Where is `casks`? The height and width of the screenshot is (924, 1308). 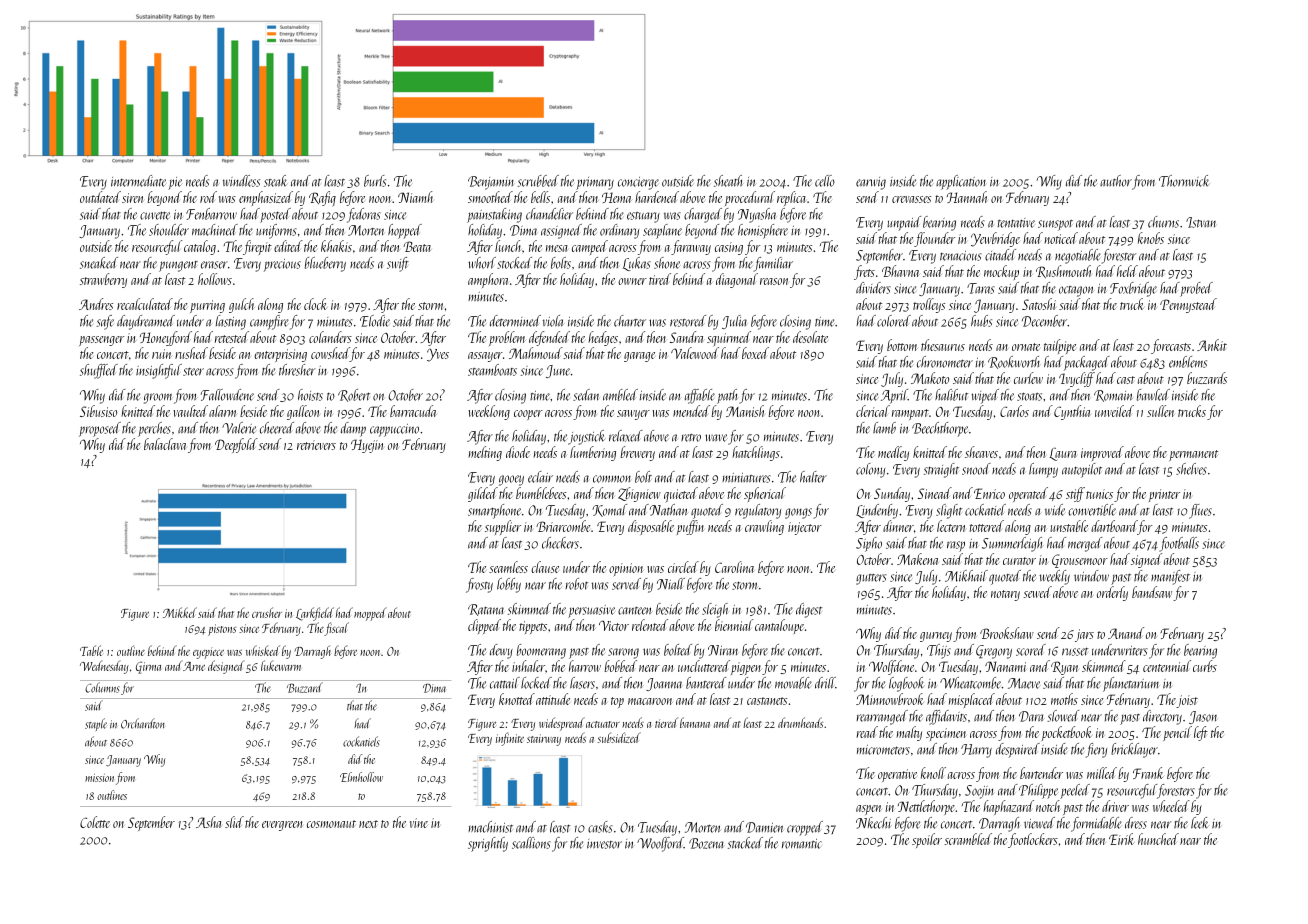 casks is located at coordinates (600, 827).
